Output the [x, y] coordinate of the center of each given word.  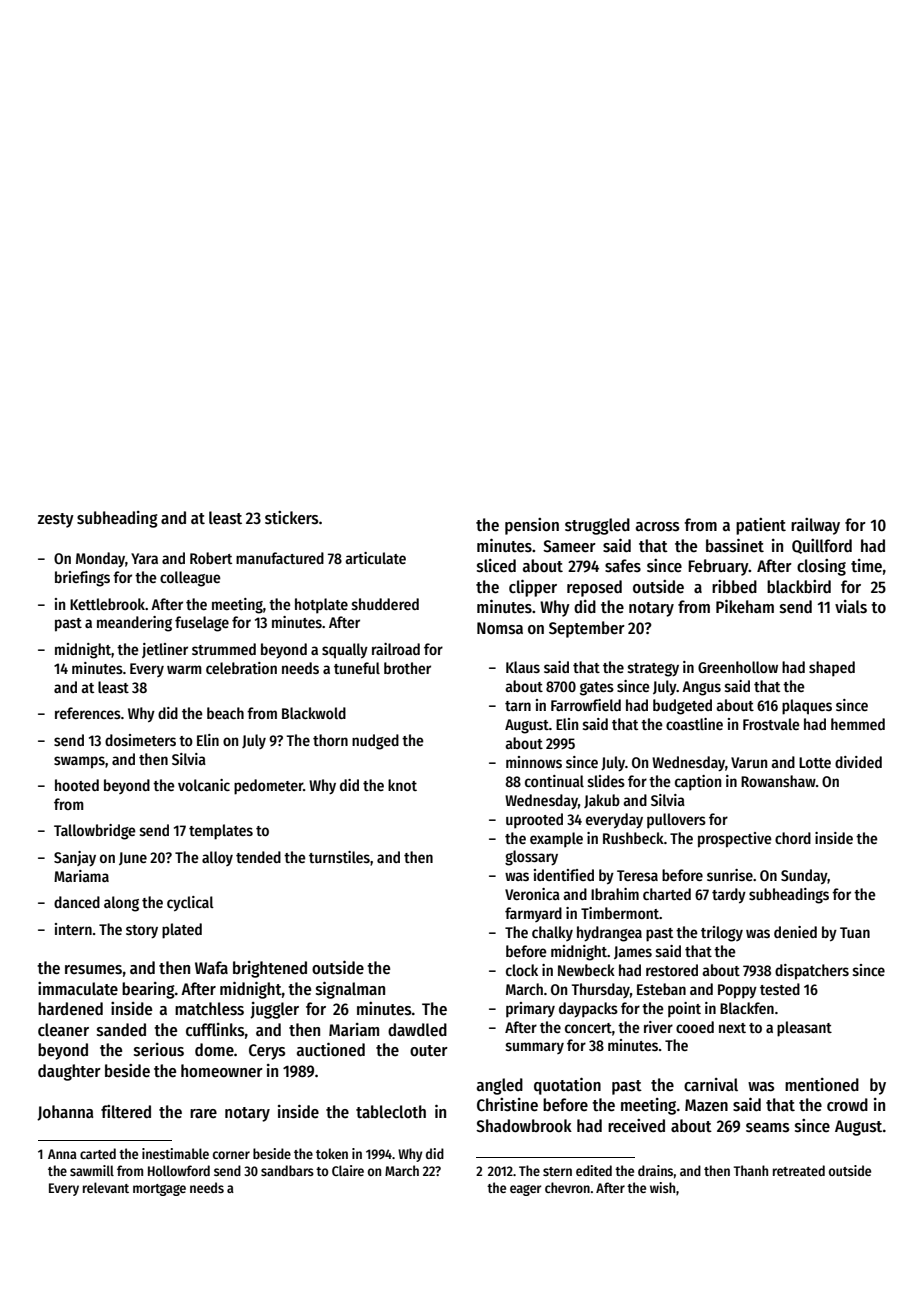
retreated [799, 1170]
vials [851, 607]
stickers [292, 518]
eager [525, 1190]
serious [159, 1050]
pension [532, 526]
